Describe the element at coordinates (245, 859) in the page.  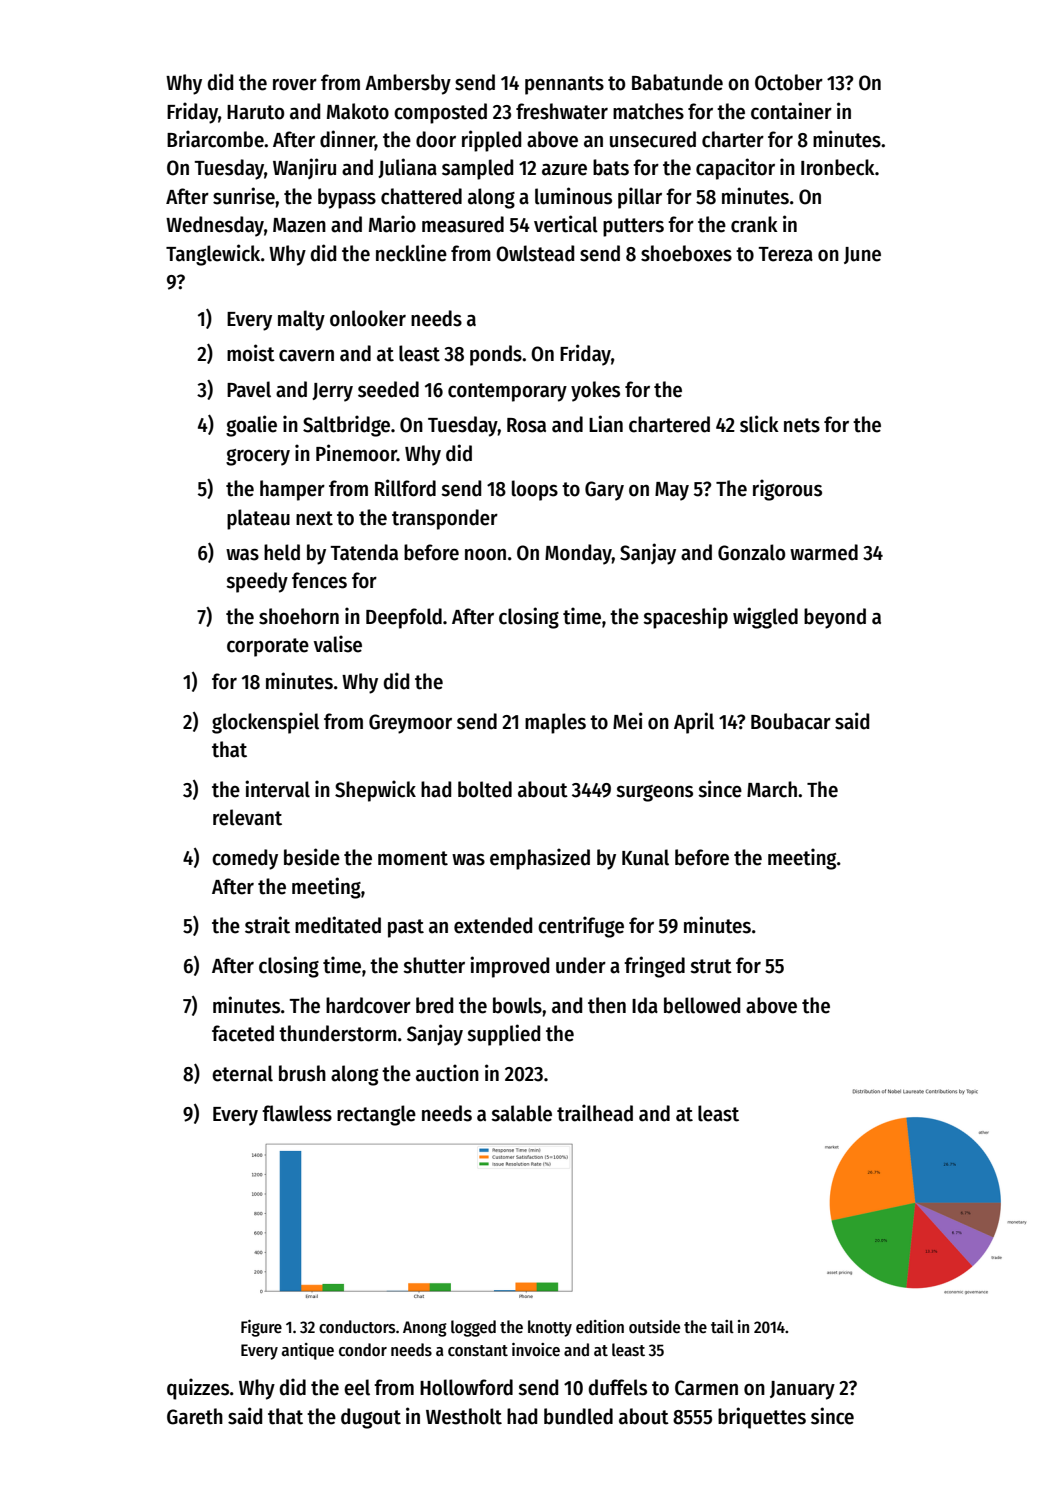
I see `comedy` at that location.
